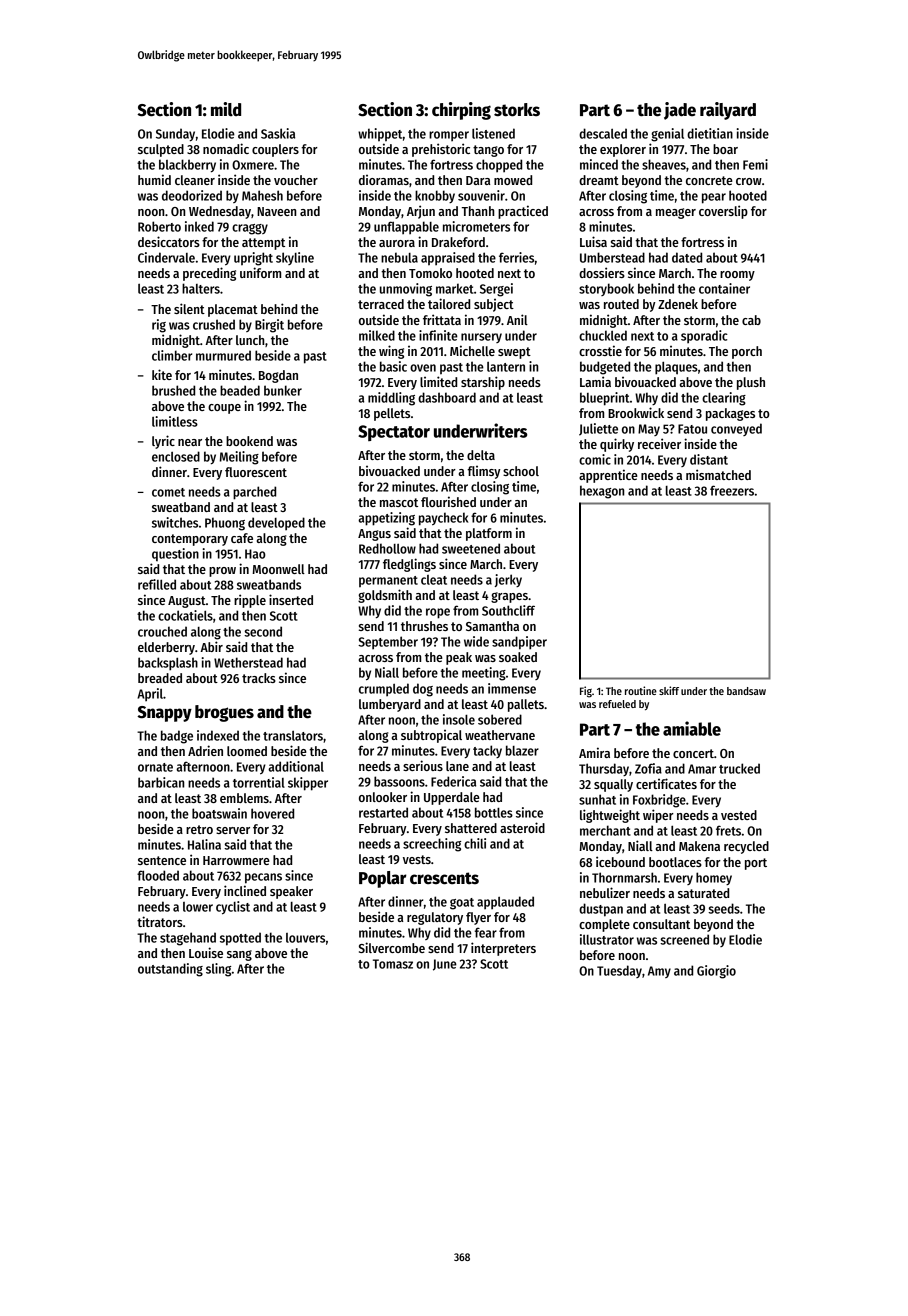 The height and width of the screenshot is (1316, 908). I want to click on middling, so click(391, 399).
